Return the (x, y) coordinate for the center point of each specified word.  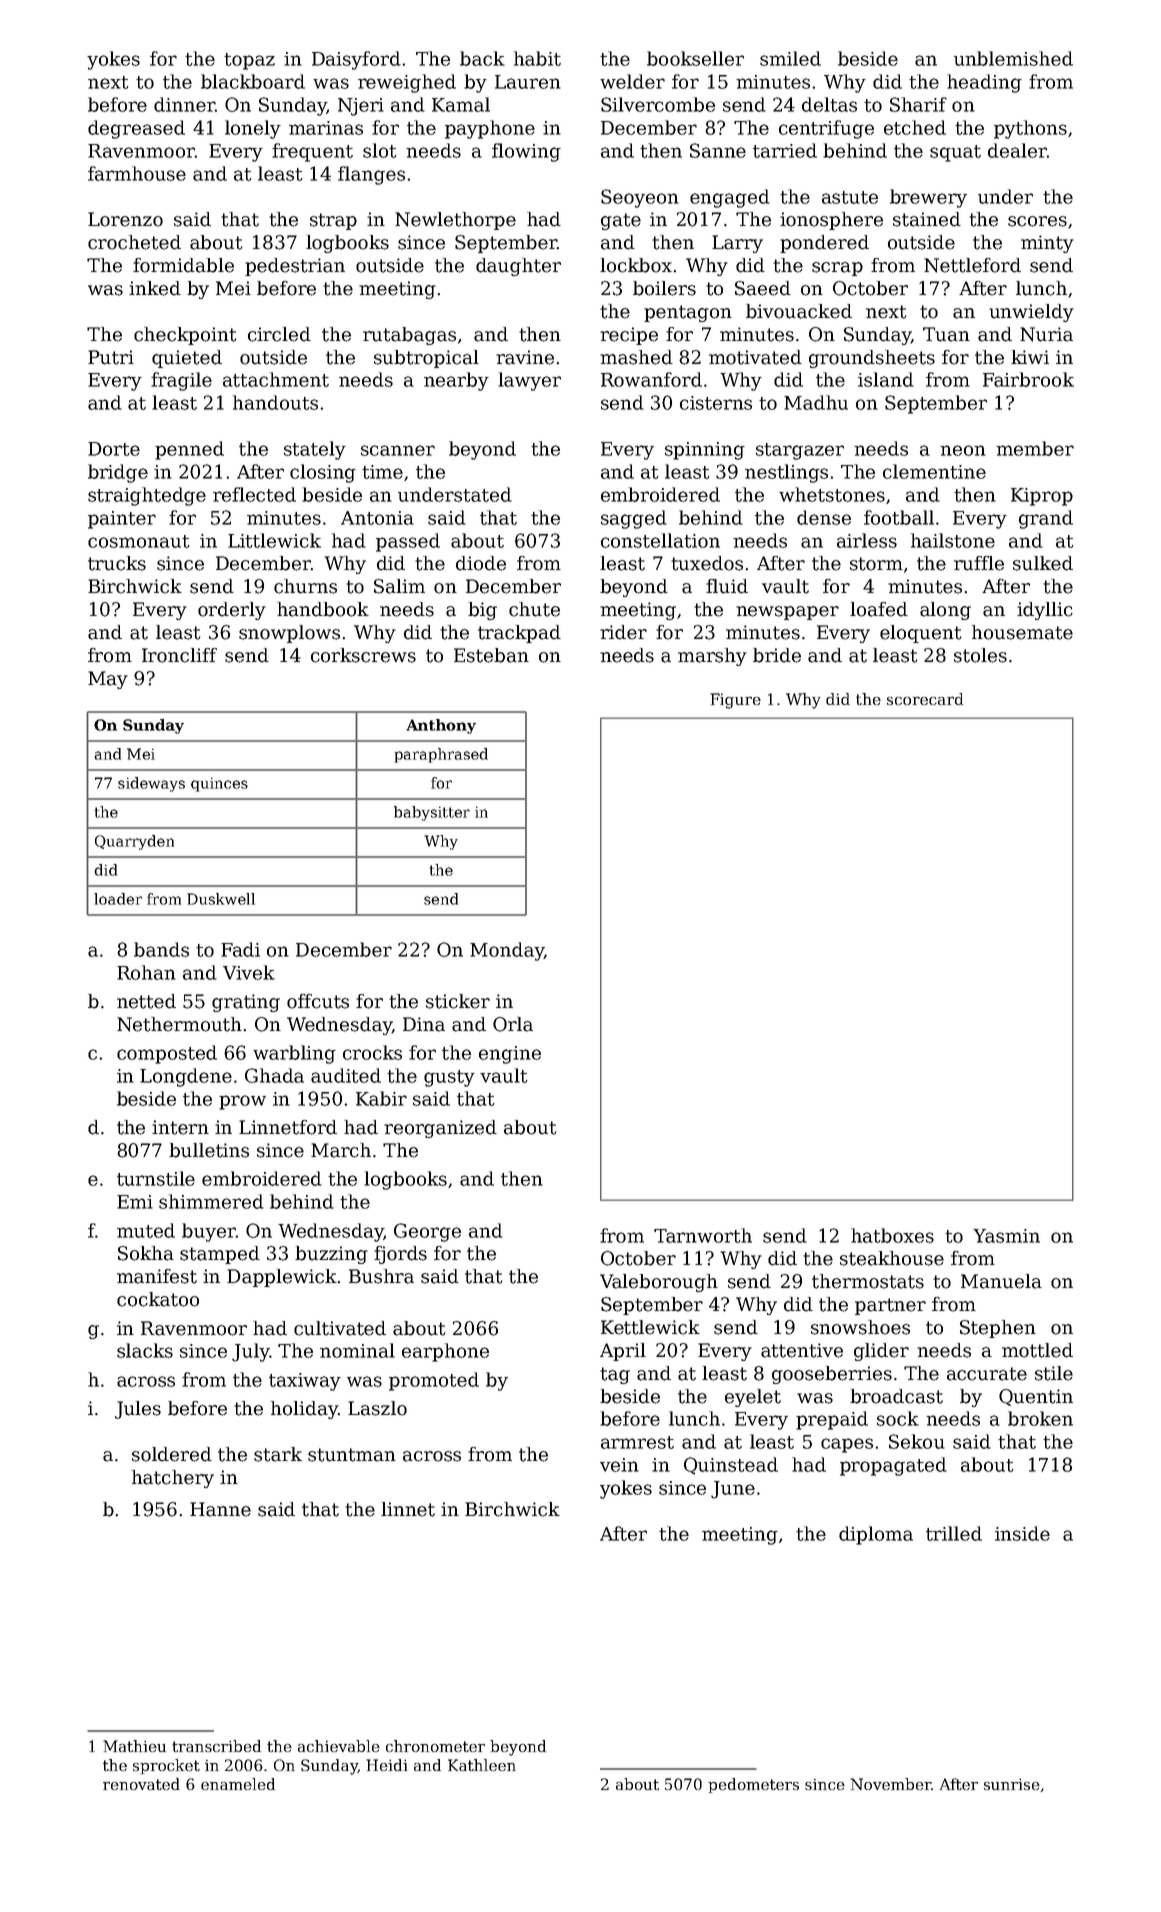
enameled (238, 1784)
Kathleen (482, 1765)
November (890, 1784)
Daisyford (356, 60)
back (482, 58)
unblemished (1013, 58)
